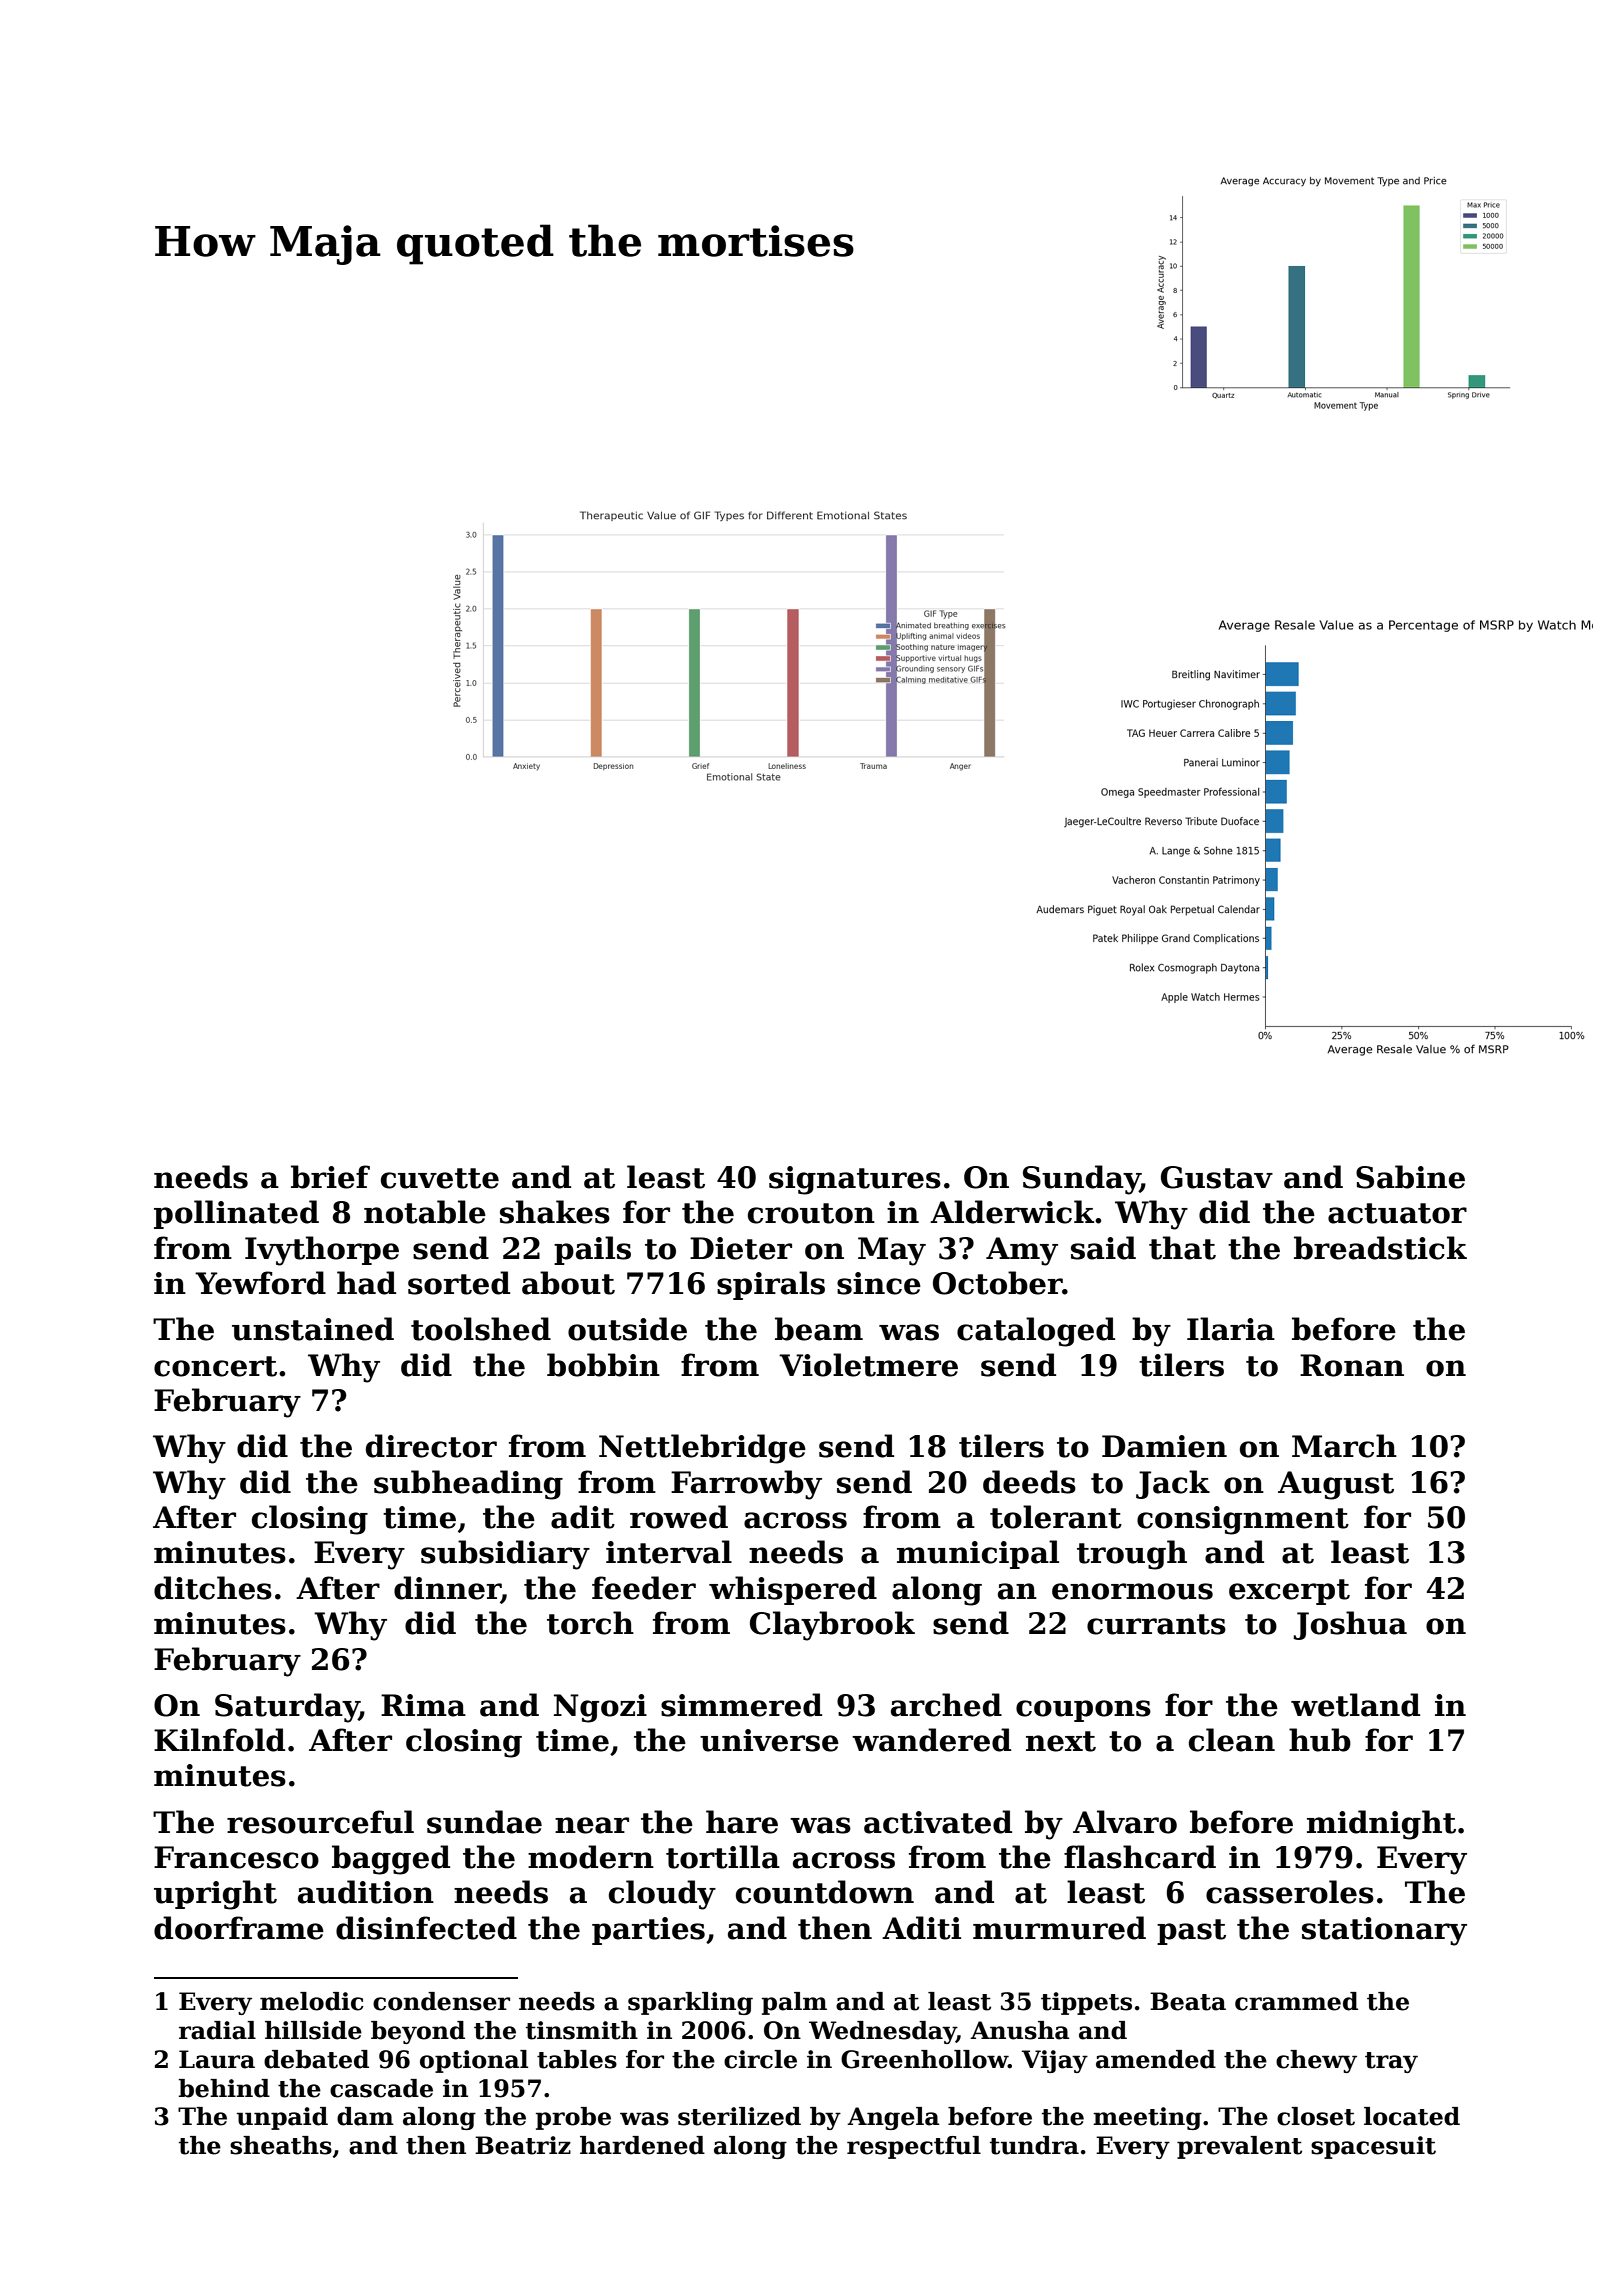  Describe the element at coordinates (236, 1857) in the screenshot. I see `Francesco` at that location.
